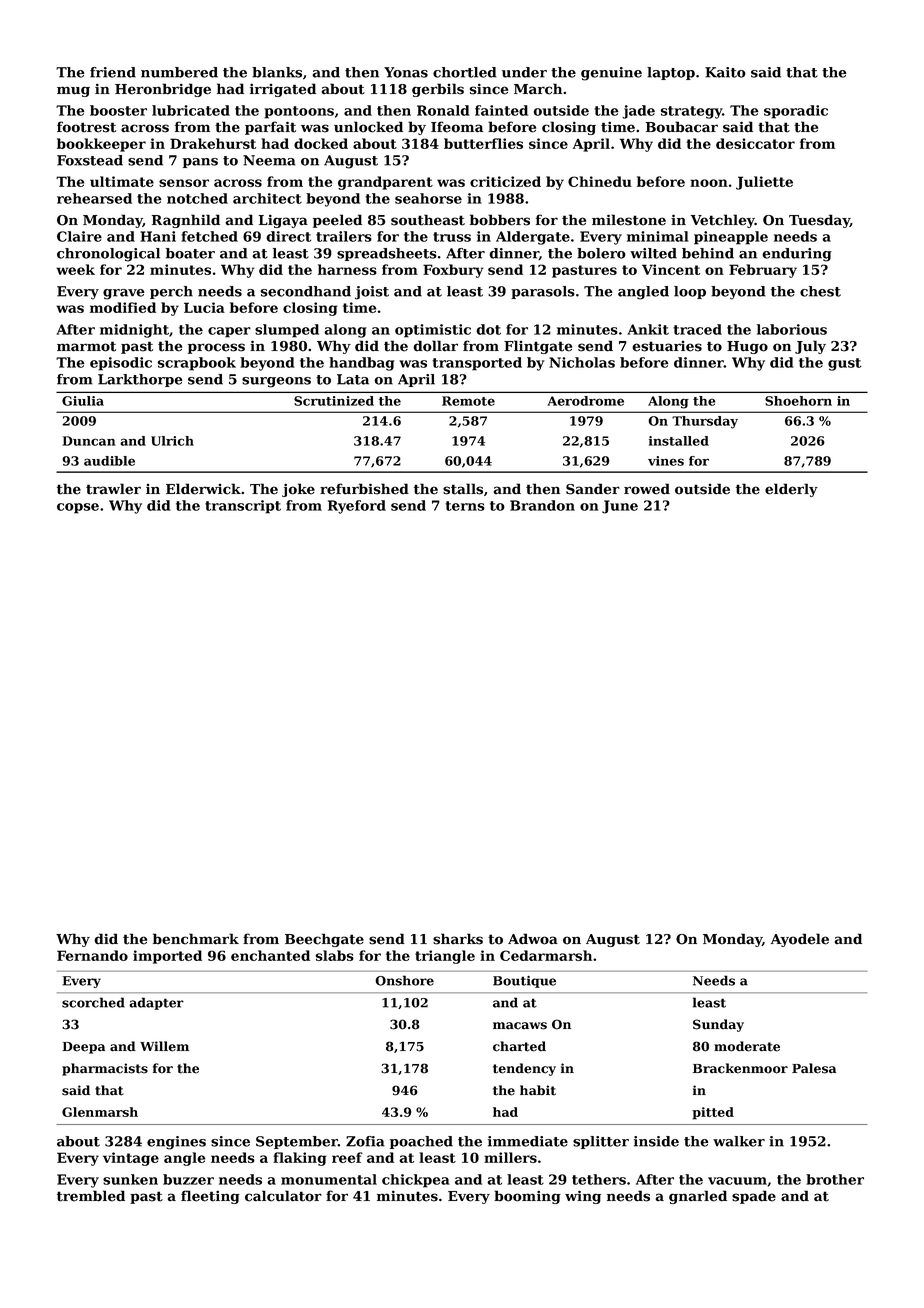  What do you see at coordinates (91, 1196) in the image?
I see `trembled` at bounding box center [91, 1196].
